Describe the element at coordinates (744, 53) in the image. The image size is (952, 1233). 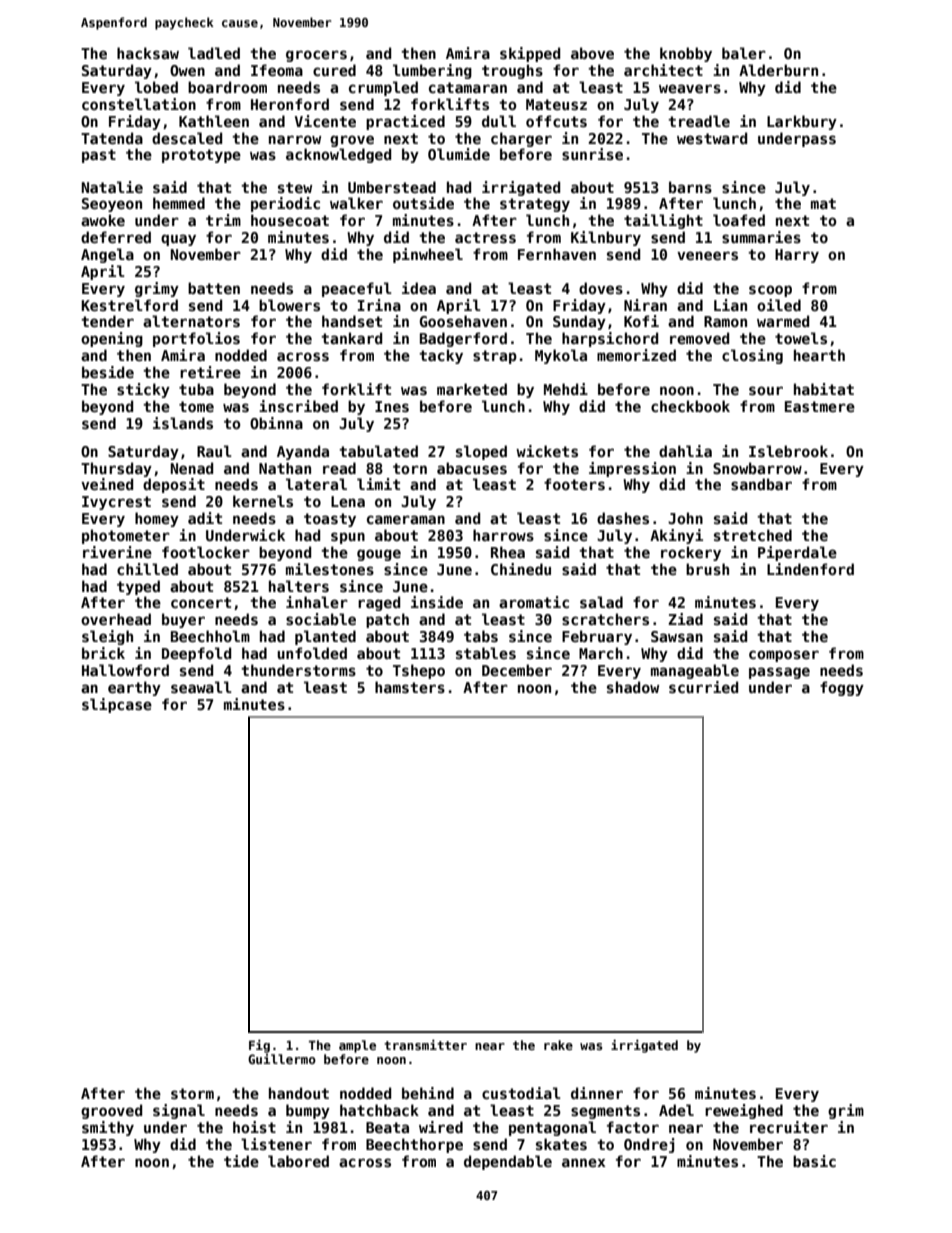
I see `baler` at that location.
